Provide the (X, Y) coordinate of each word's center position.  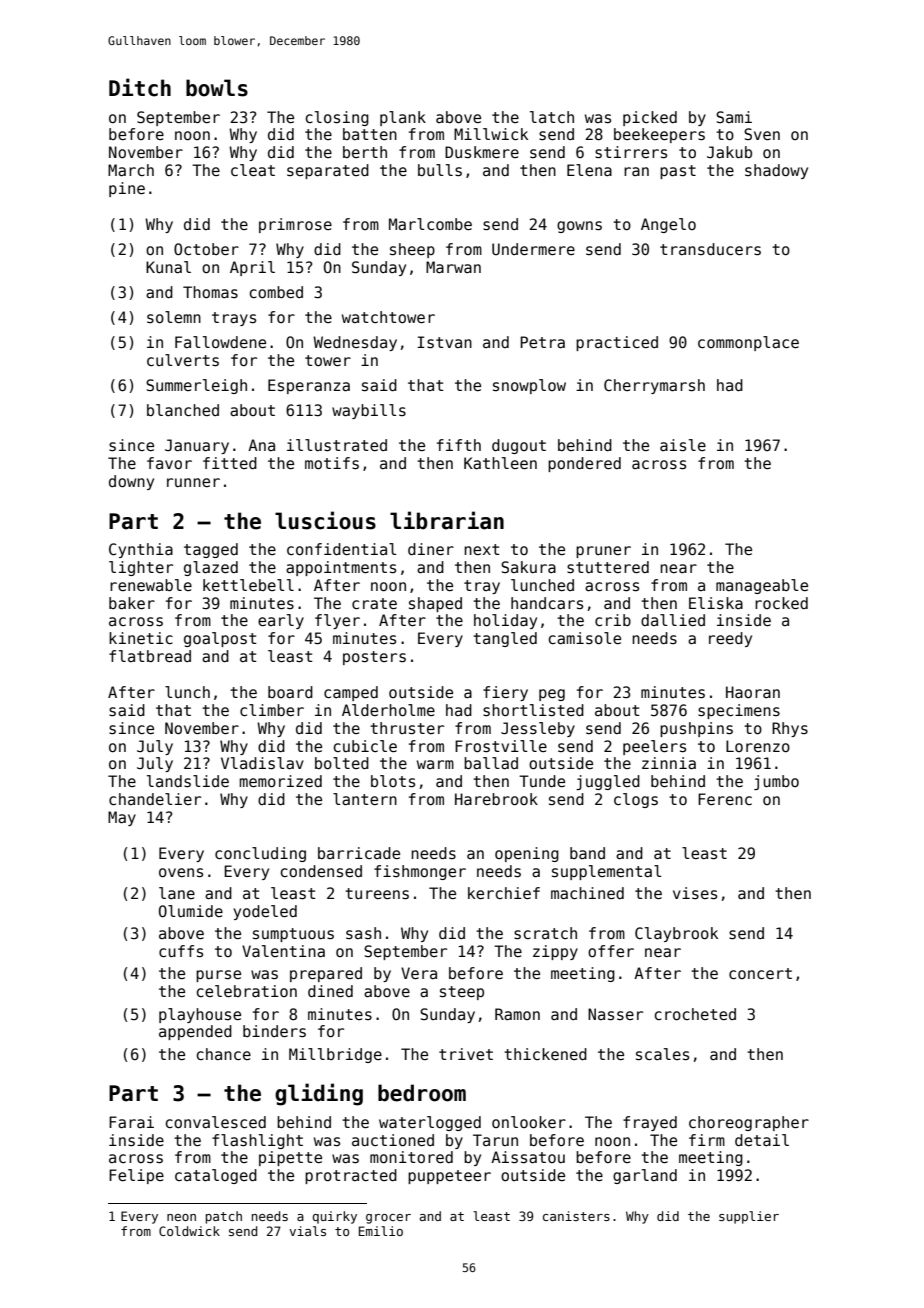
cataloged (216, 1176)
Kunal (168, 267)
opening (527, 854)
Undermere (533, 249)
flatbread (150, 656)
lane (177, 893)
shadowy (776, 171)
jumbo (776, 782)
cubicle (365, 746)
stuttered (608, 567)
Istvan (444, 342)
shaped (435, 604)
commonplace (748, 343)
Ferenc (725, 799)
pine (127, 189)
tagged (211, 550)
